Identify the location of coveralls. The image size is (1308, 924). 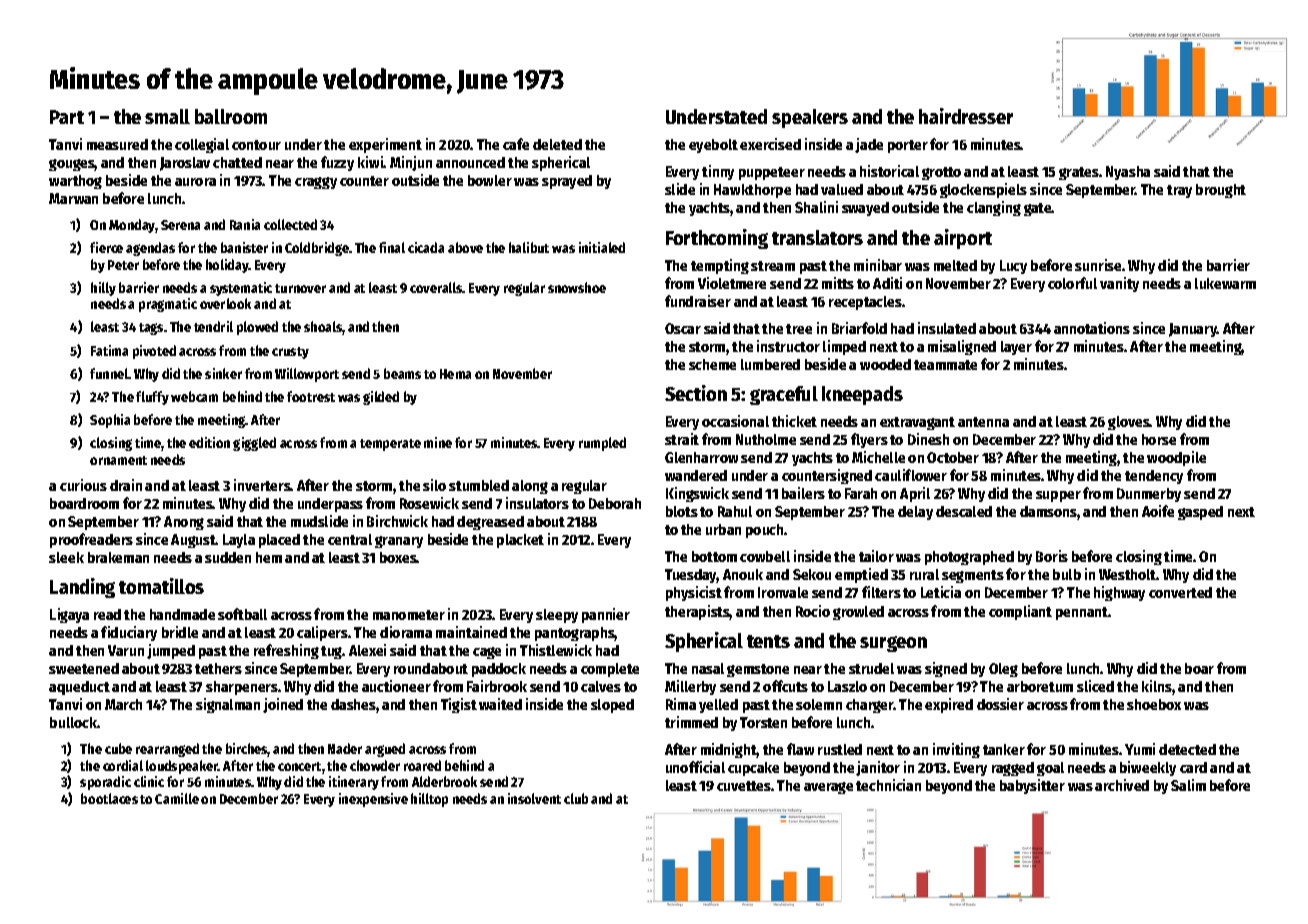
(436, 287).
